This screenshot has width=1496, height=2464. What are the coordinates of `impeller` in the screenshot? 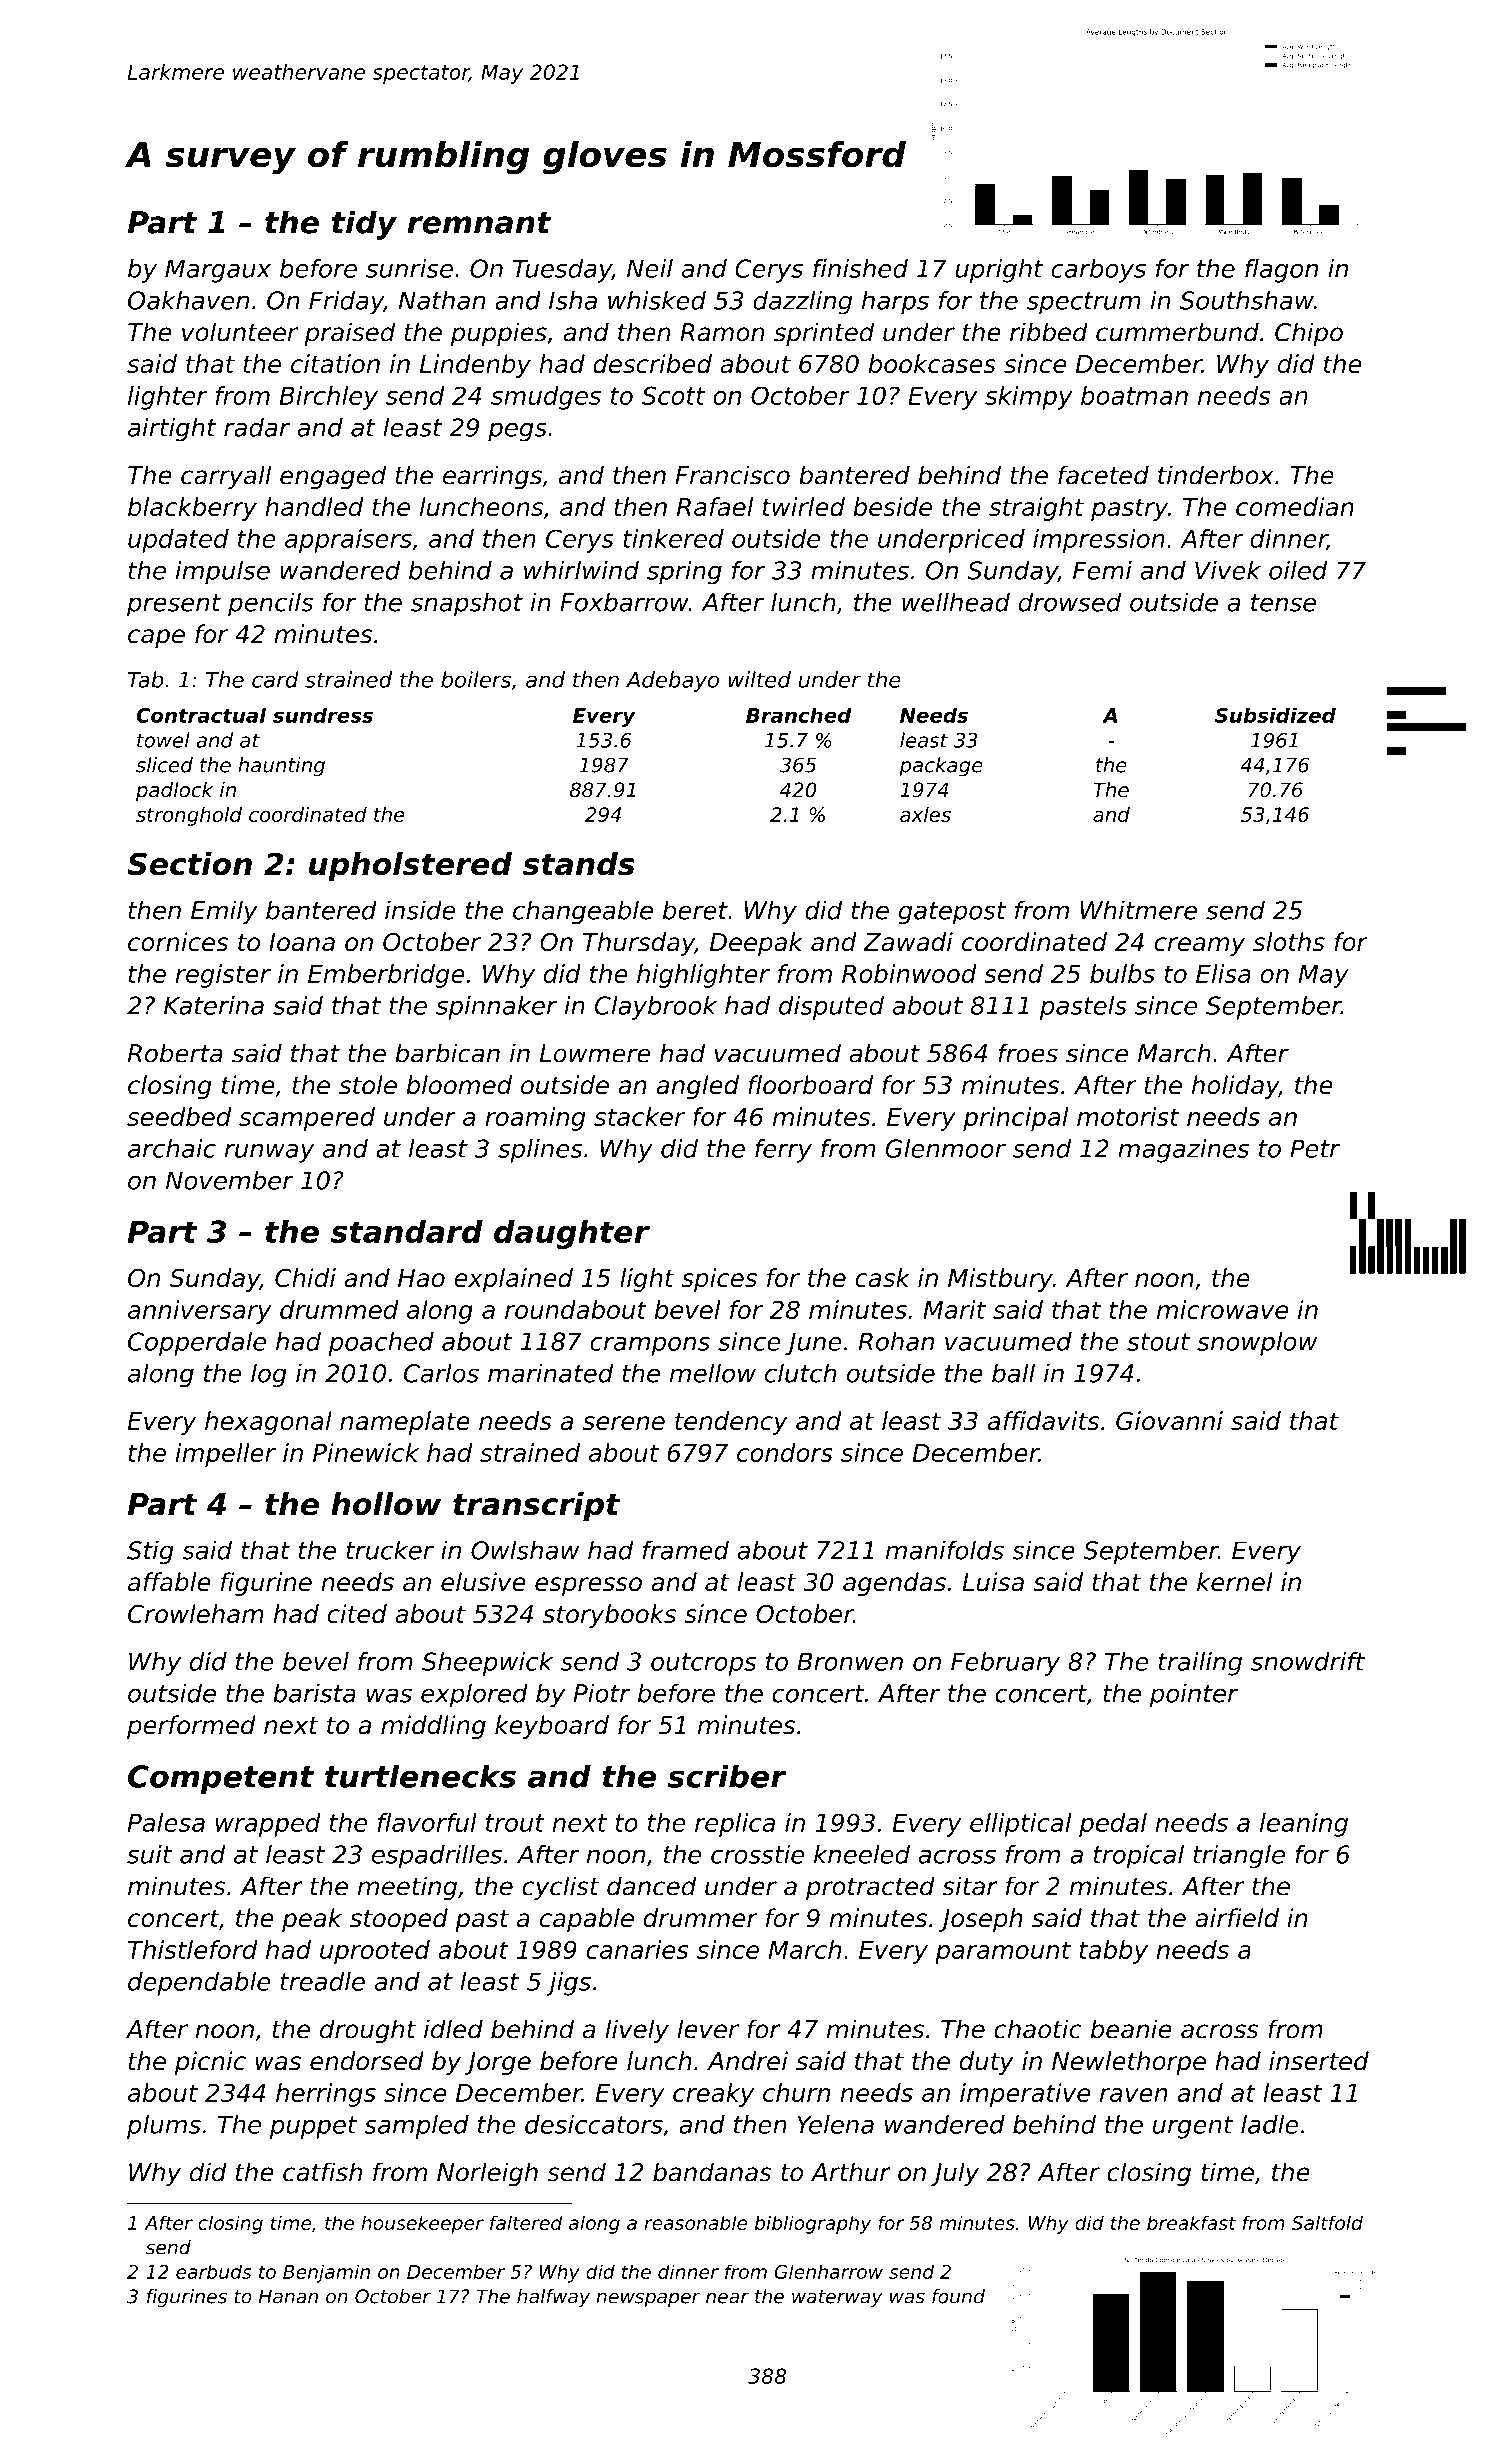 It's located at (226, 1455).
